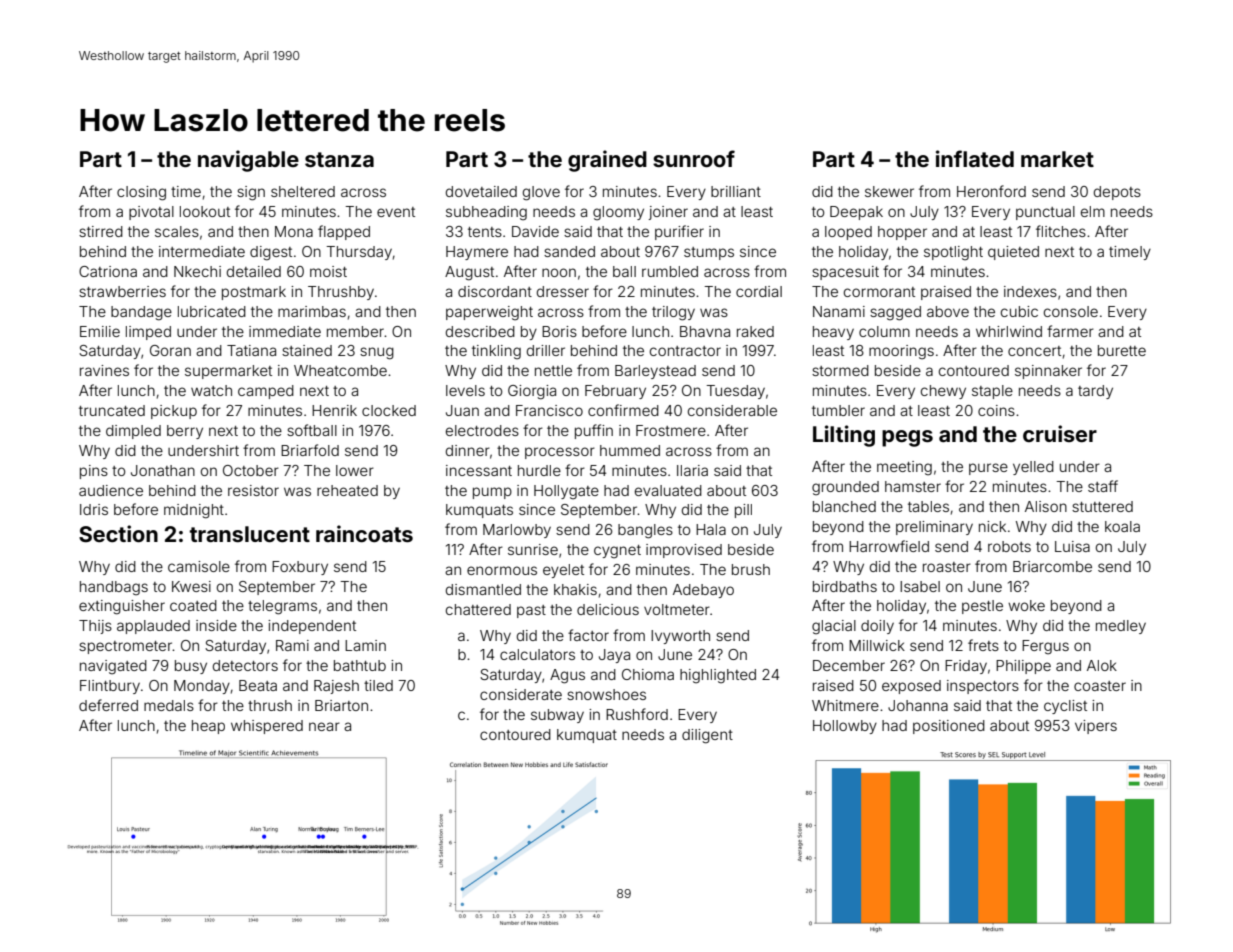 Image resolution: width=1233 pixels, height=952 pixels. I want to click on stanza, so click(339, 159).
